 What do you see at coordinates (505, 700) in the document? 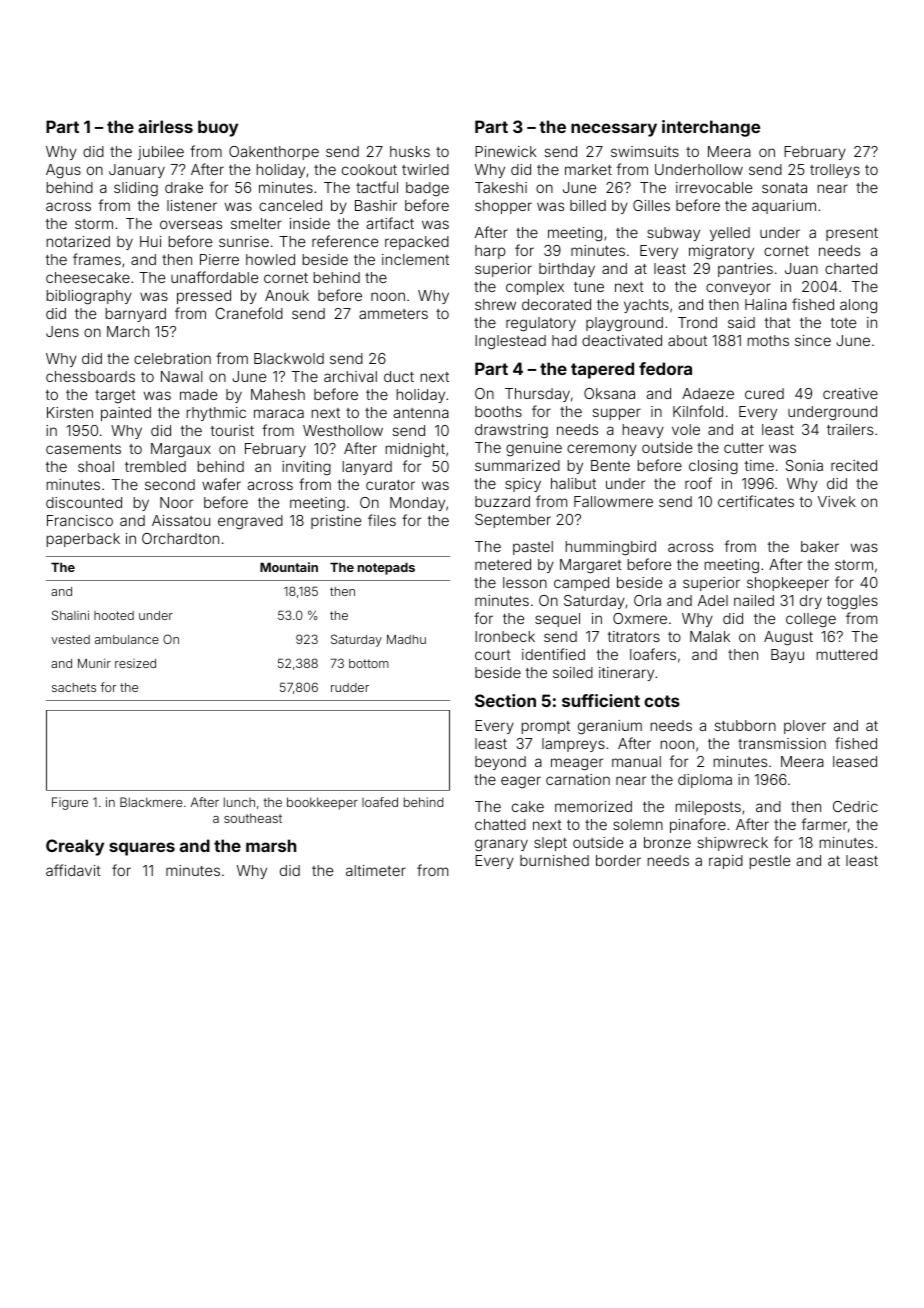
I see `Section` at bounding box center [505, 700].
